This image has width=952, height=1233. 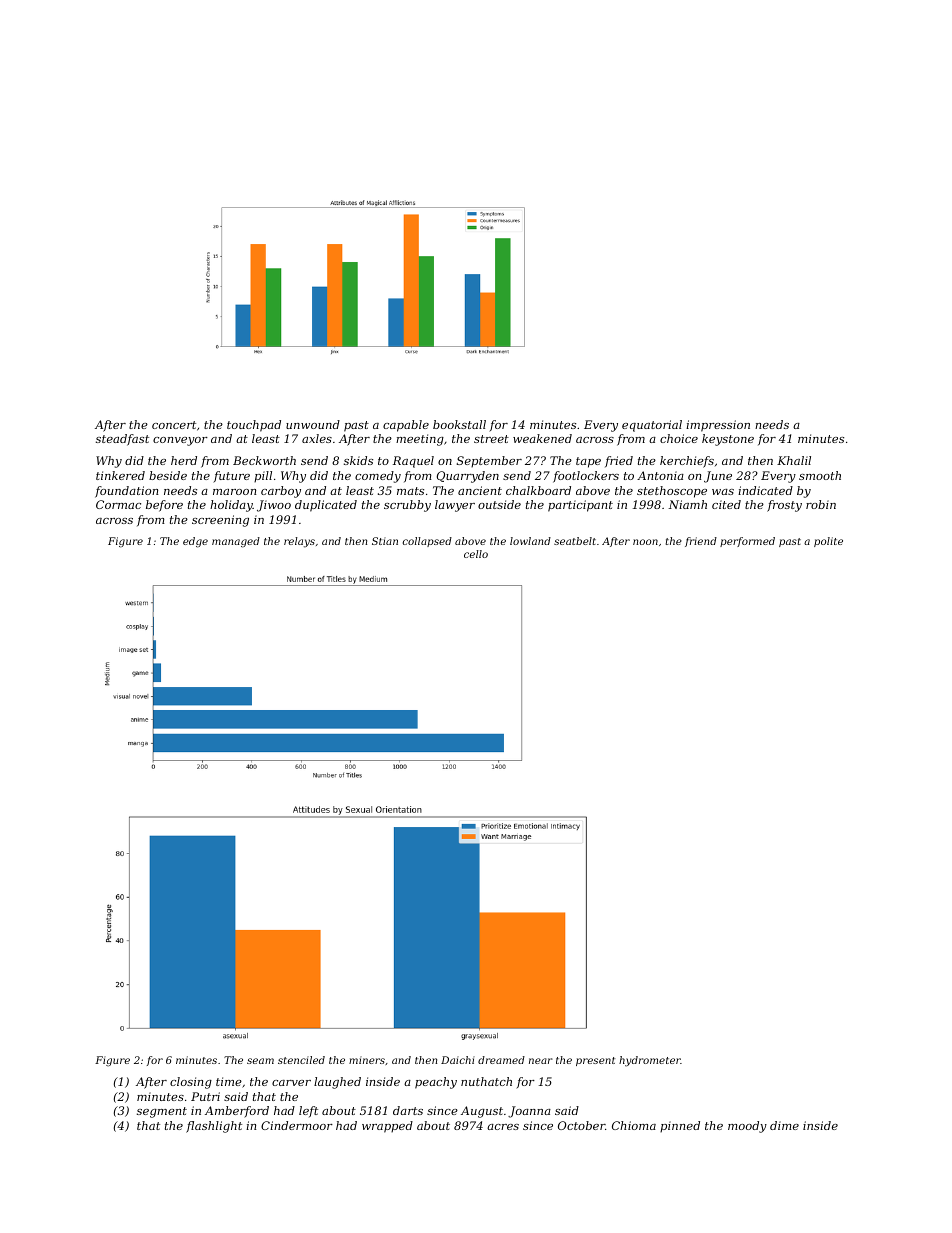 What do you see at coordinates (195, 542) in the image?
I see `edge` at bounding box center [195, 542].
